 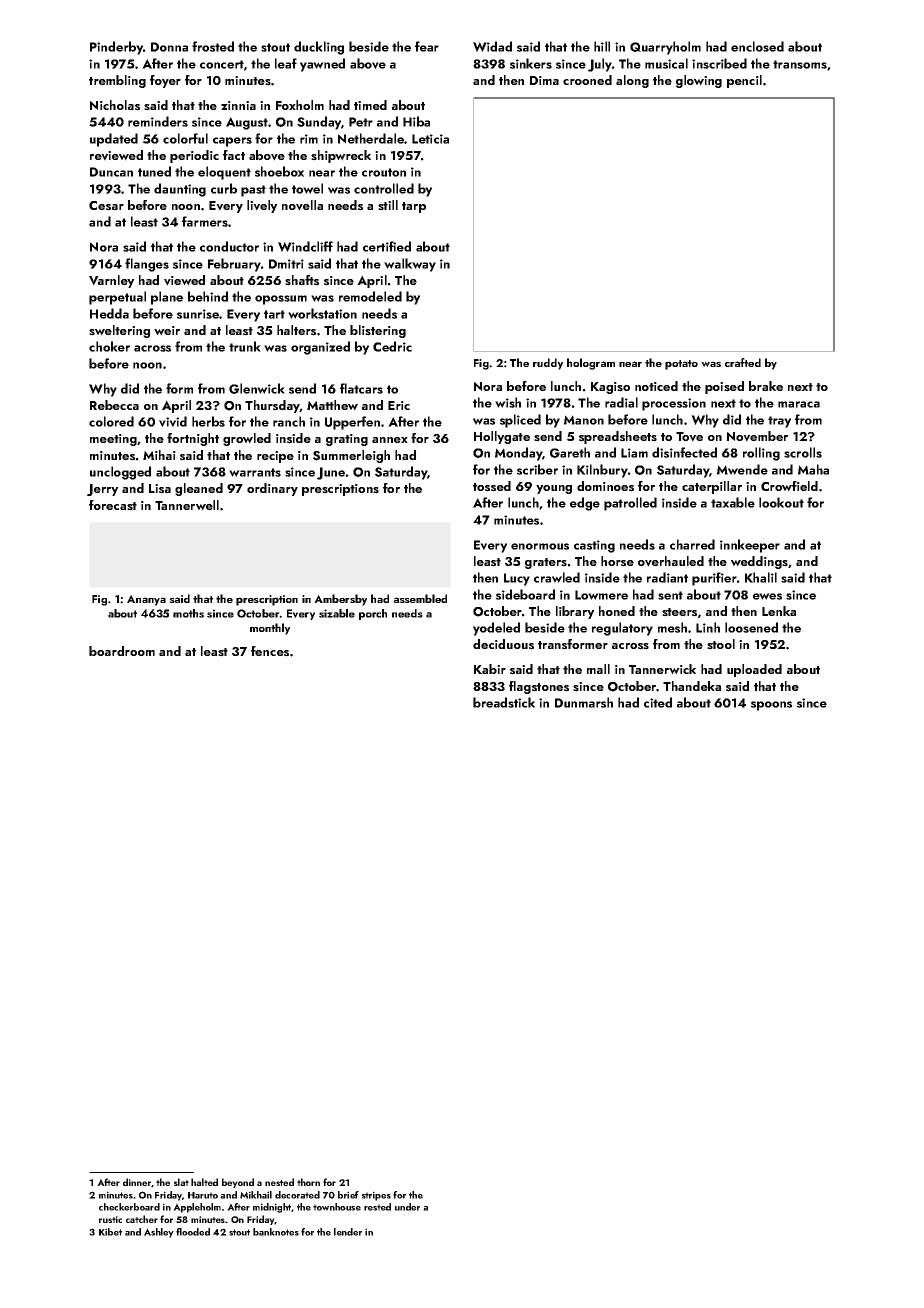 What do you see at coordinates (370, 296) in the screenshot?
I see `remodeled` at bounding box center [370, 296].
